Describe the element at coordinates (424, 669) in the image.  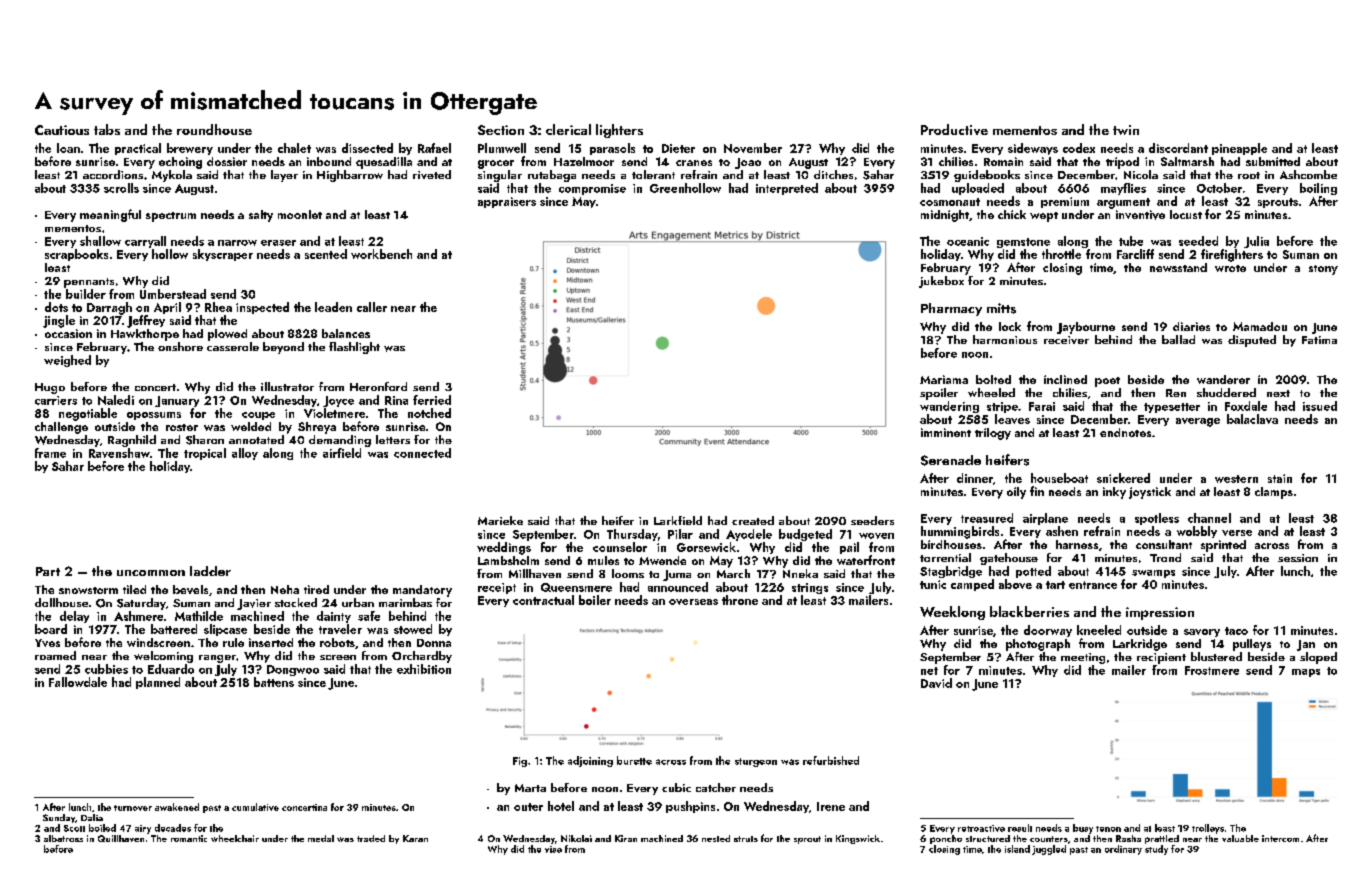
I see `exhibition` at that location.
